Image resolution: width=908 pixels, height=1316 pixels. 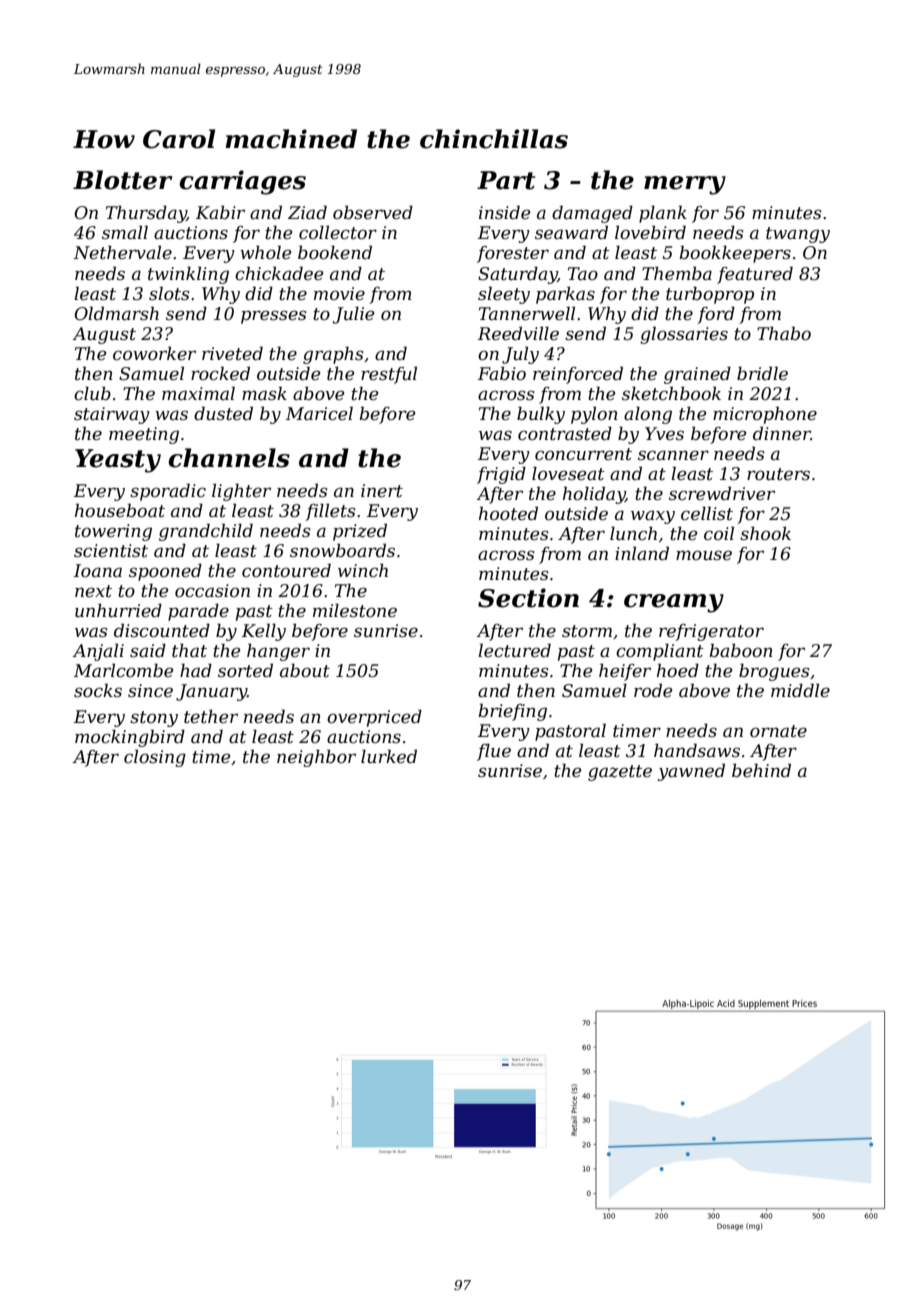 What do you see at coordinates (198, 393) in the document?
I see `maximal` at bounding box center [198, 393].
